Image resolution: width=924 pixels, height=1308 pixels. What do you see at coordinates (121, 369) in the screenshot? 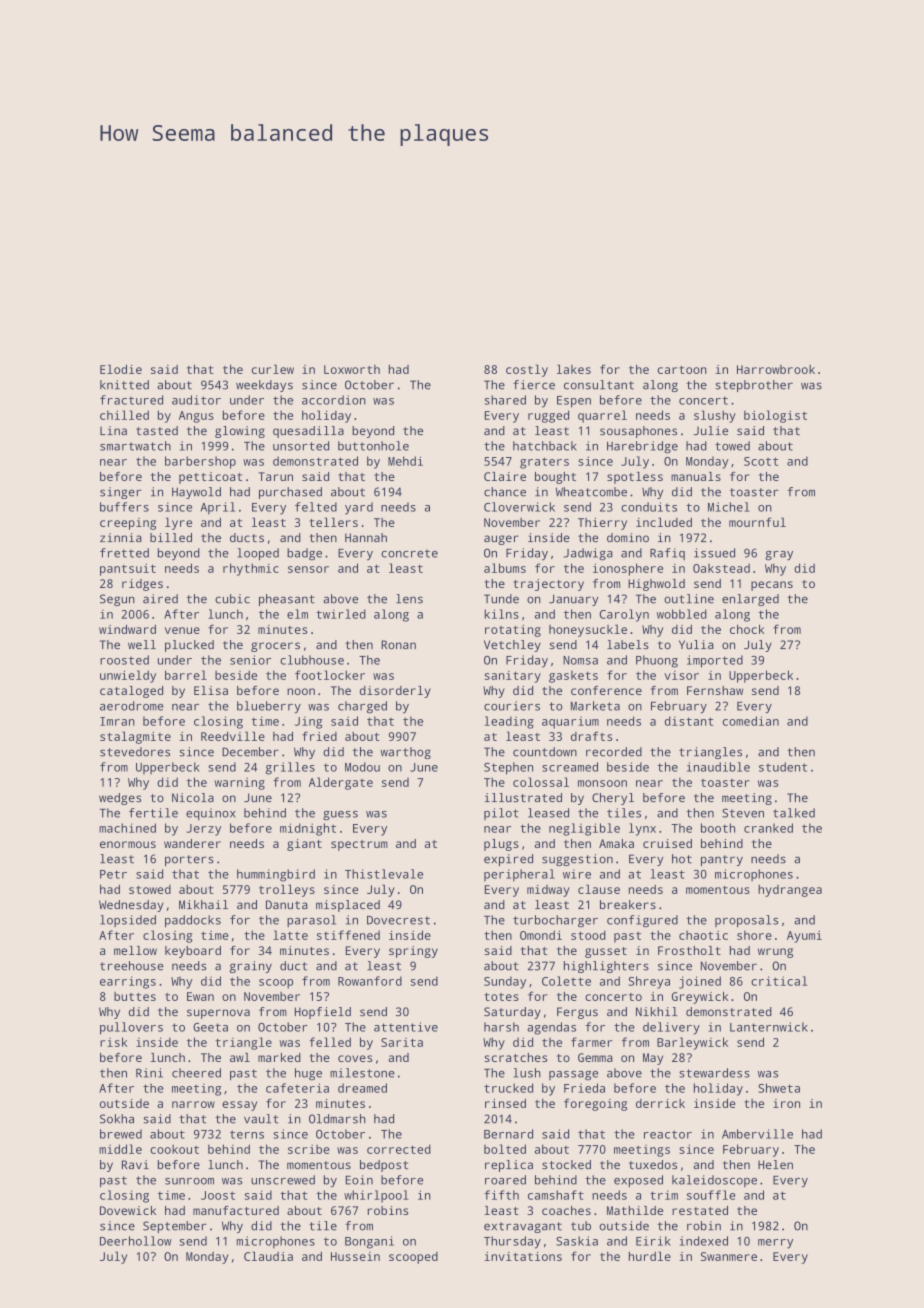
I see `Elodie` at bounding box center [121, 369].
